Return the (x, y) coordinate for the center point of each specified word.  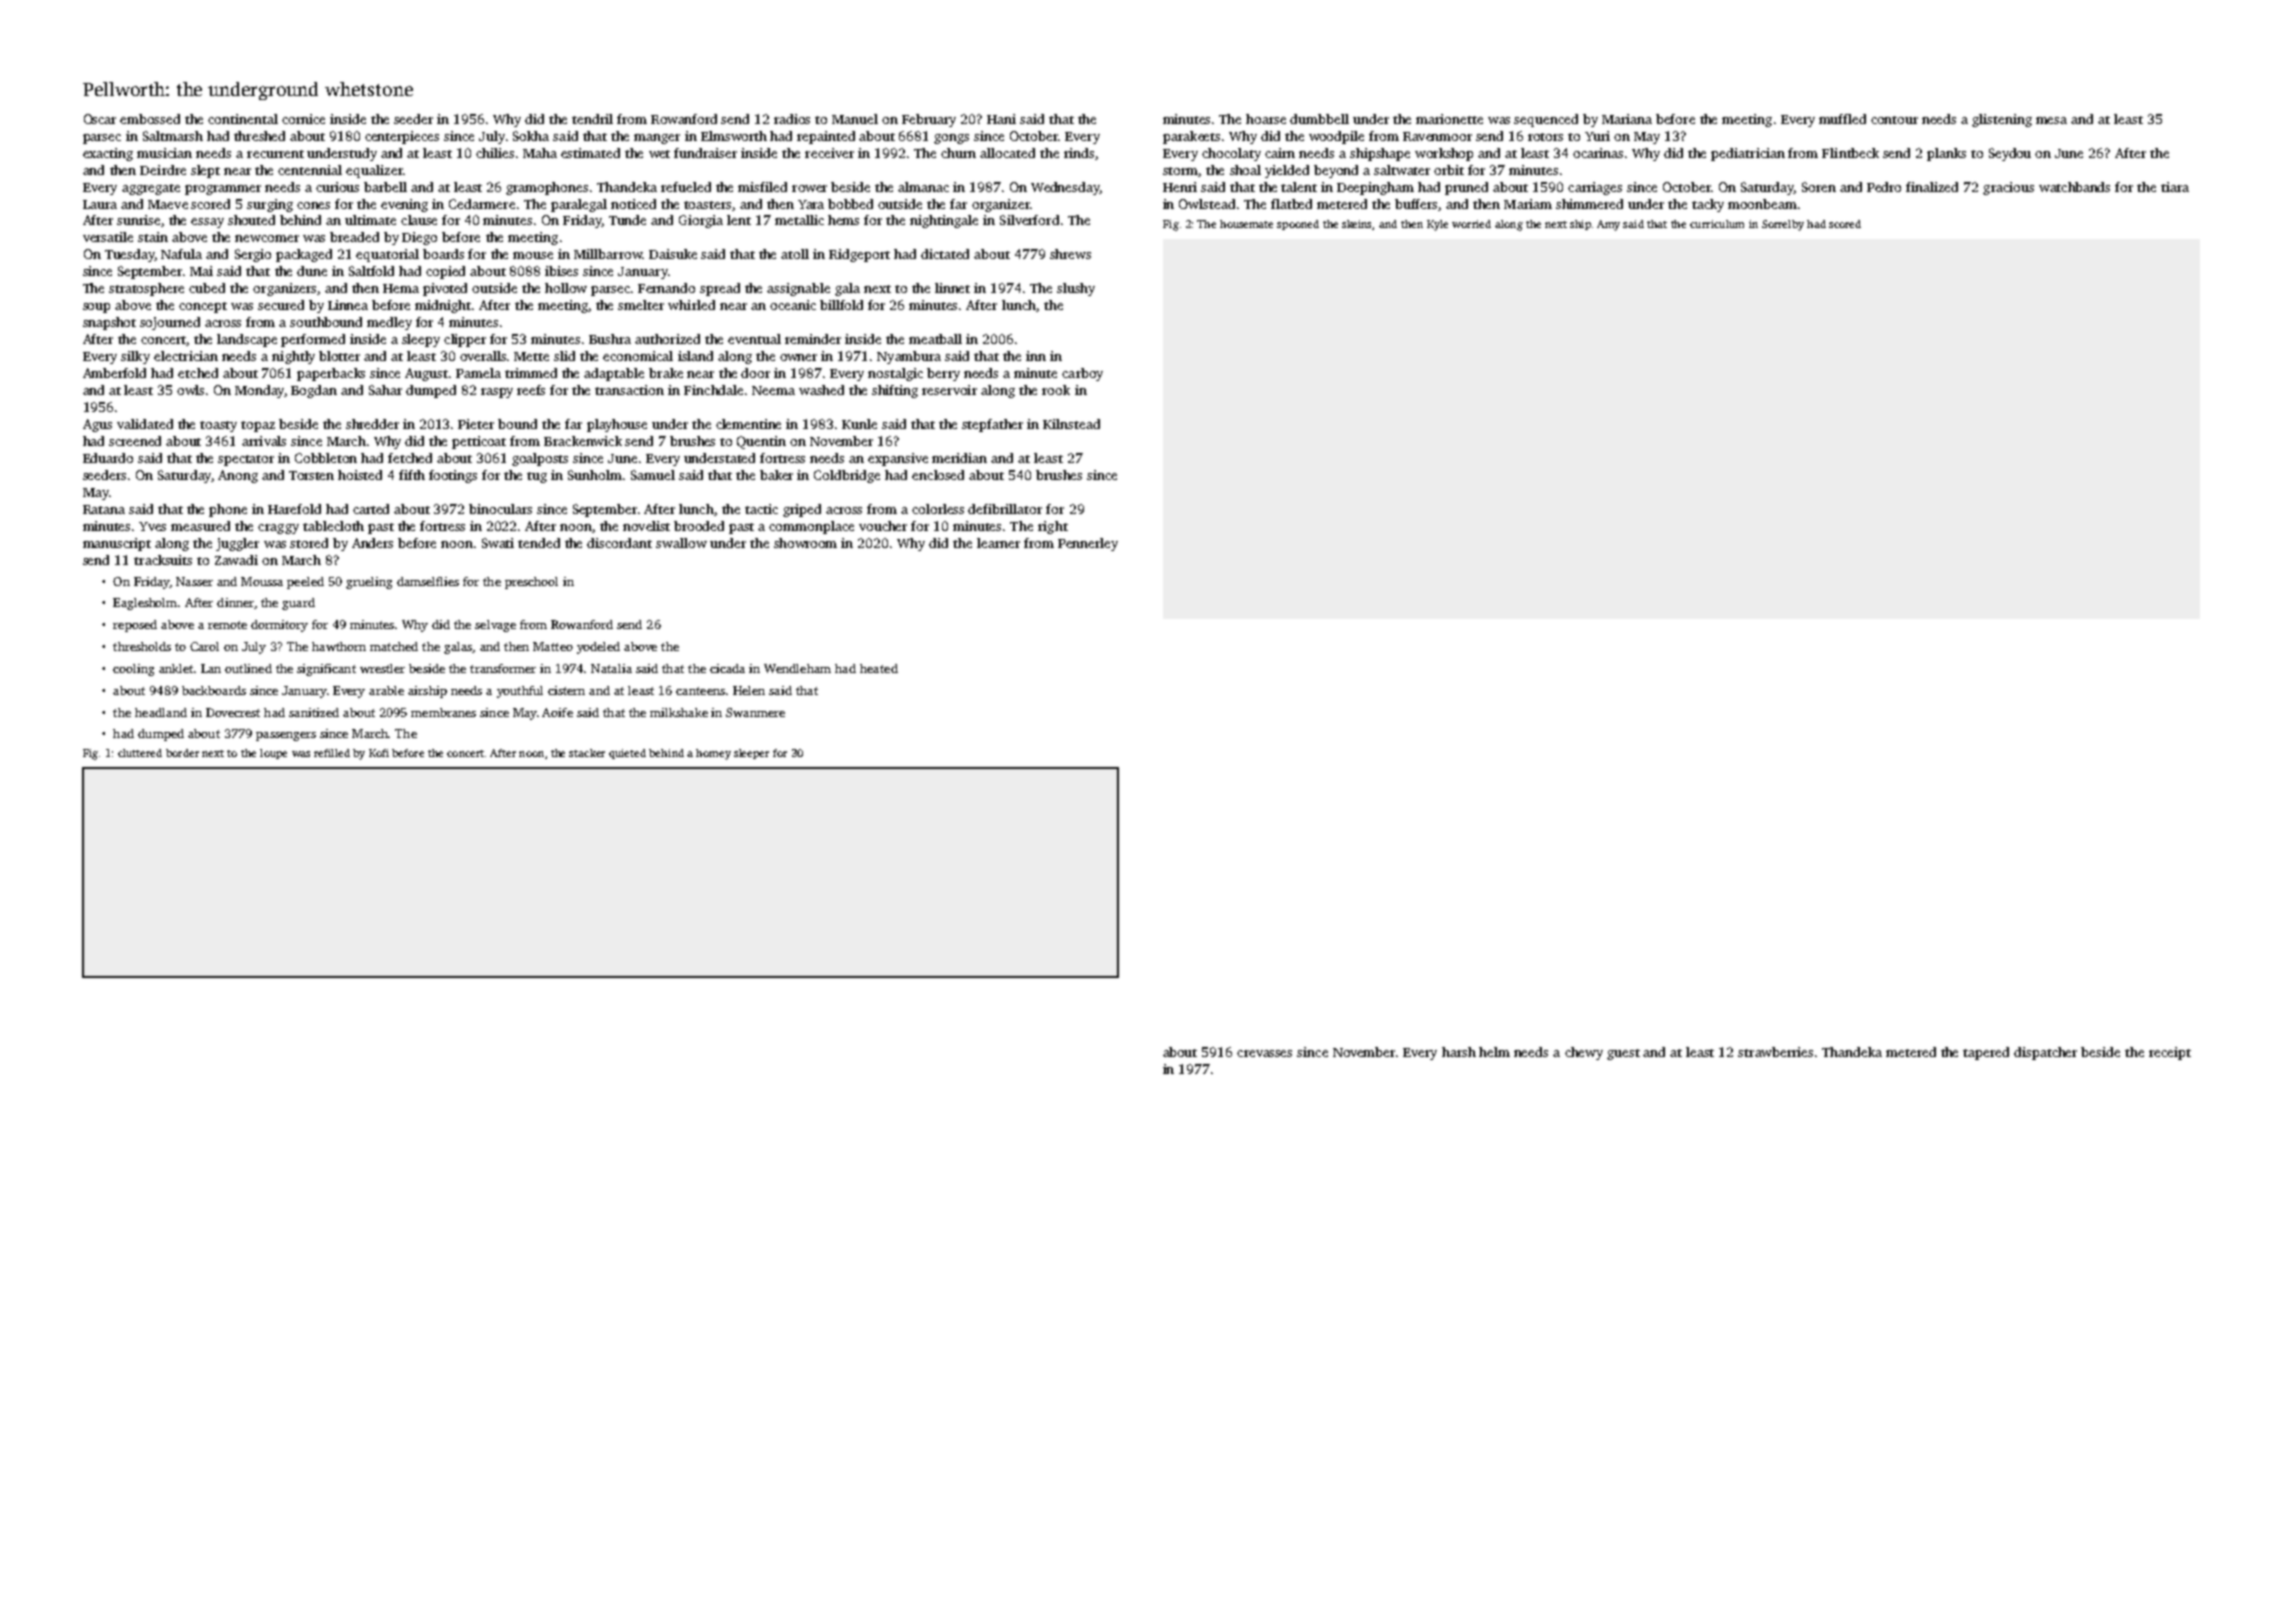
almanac (923, 187)
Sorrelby (1783, 225)
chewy (1584, 1053)
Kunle (859, 424)
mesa (2051, 120)
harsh (1459, 1052)
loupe (273, 754)
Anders (372, 543)
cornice (303, 119)
